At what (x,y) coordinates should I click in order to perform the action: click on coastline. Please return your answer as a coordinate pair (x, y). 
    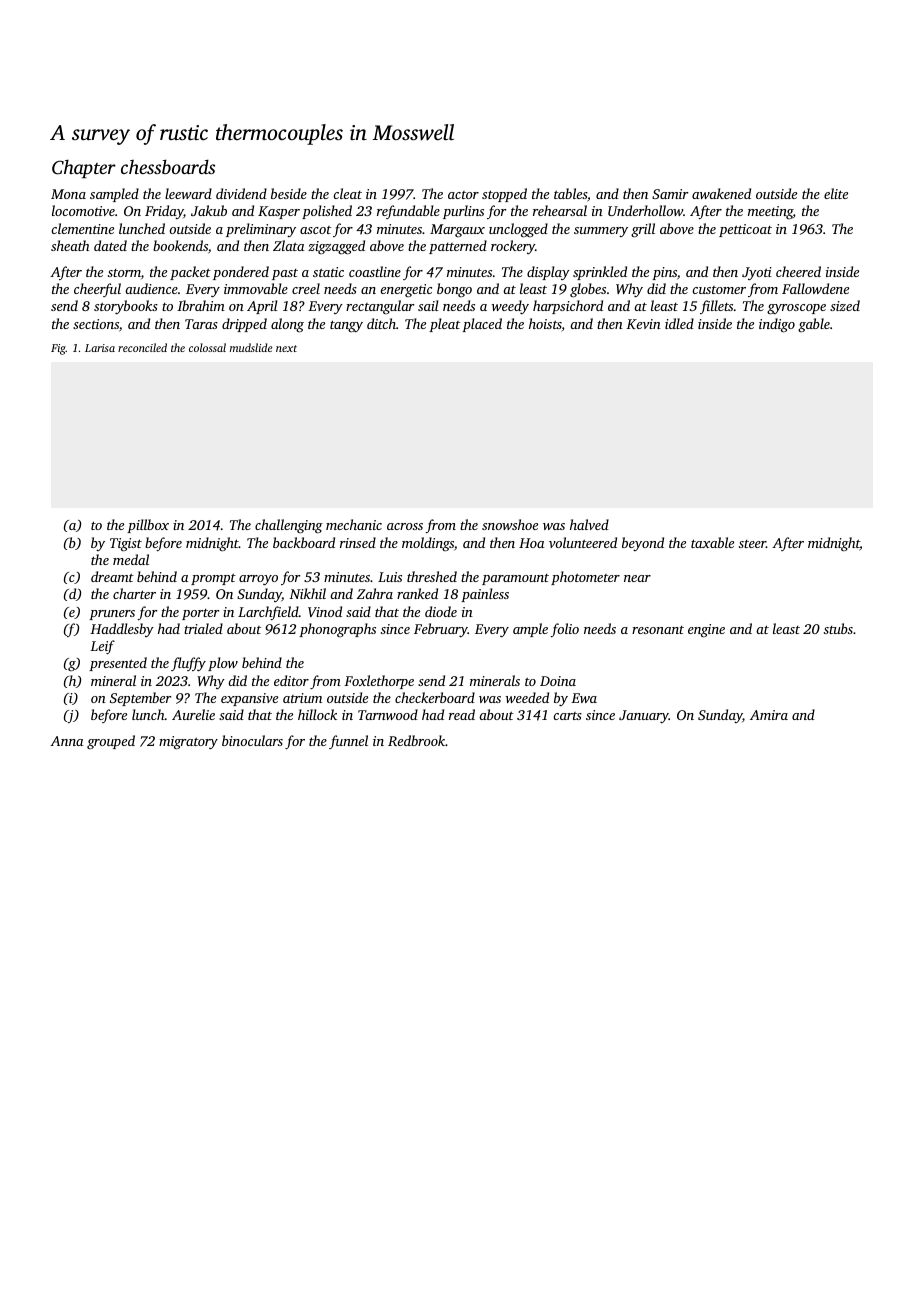
    Looking at the image, I should click on (375, 271).
